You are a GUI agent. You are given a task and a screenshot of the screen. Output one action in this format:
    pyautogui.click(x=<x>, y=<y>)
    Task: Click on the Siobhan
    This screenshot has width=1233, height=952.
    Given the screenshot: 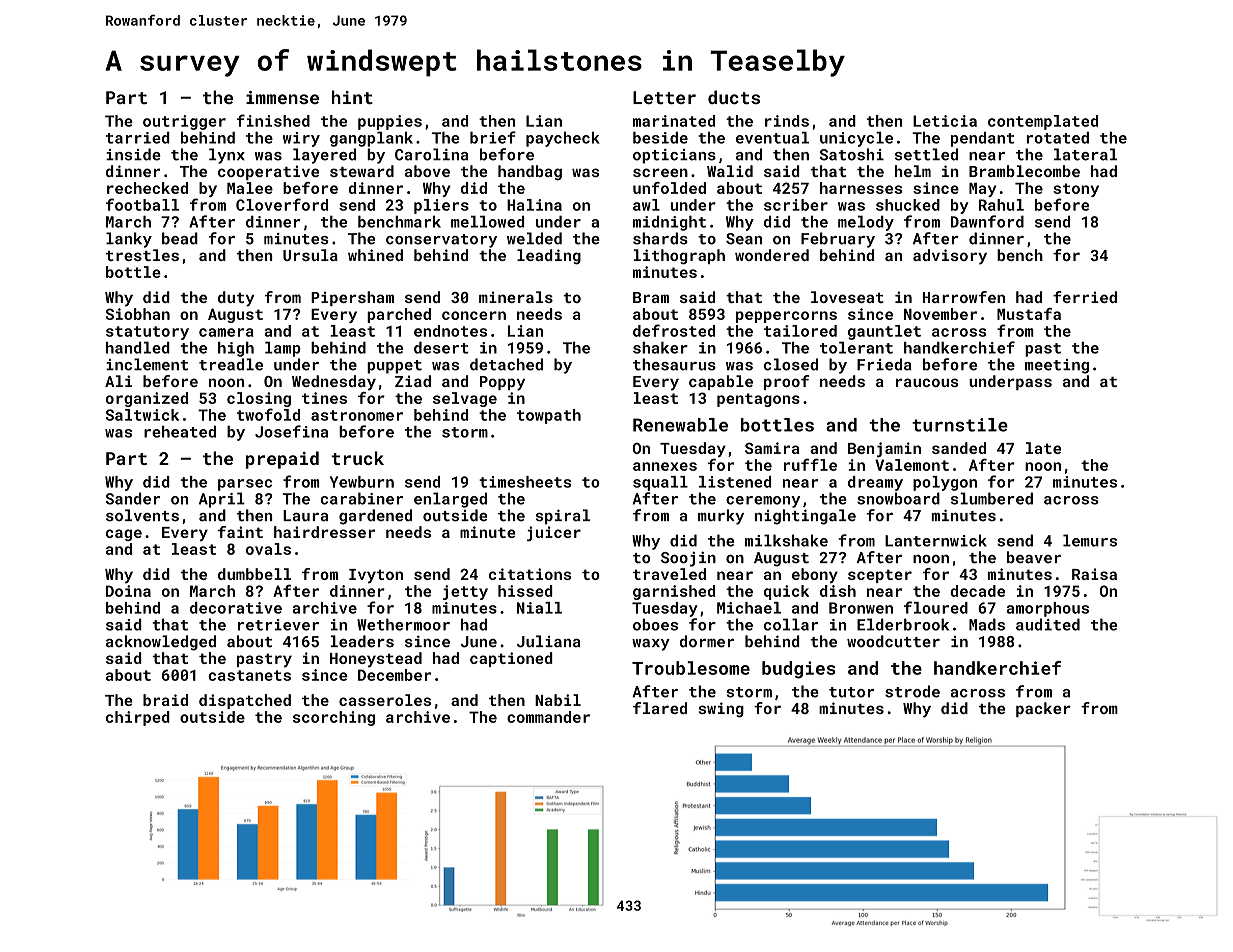 What is the action you would take?
    pyautogui.click(x=138, y=314)
